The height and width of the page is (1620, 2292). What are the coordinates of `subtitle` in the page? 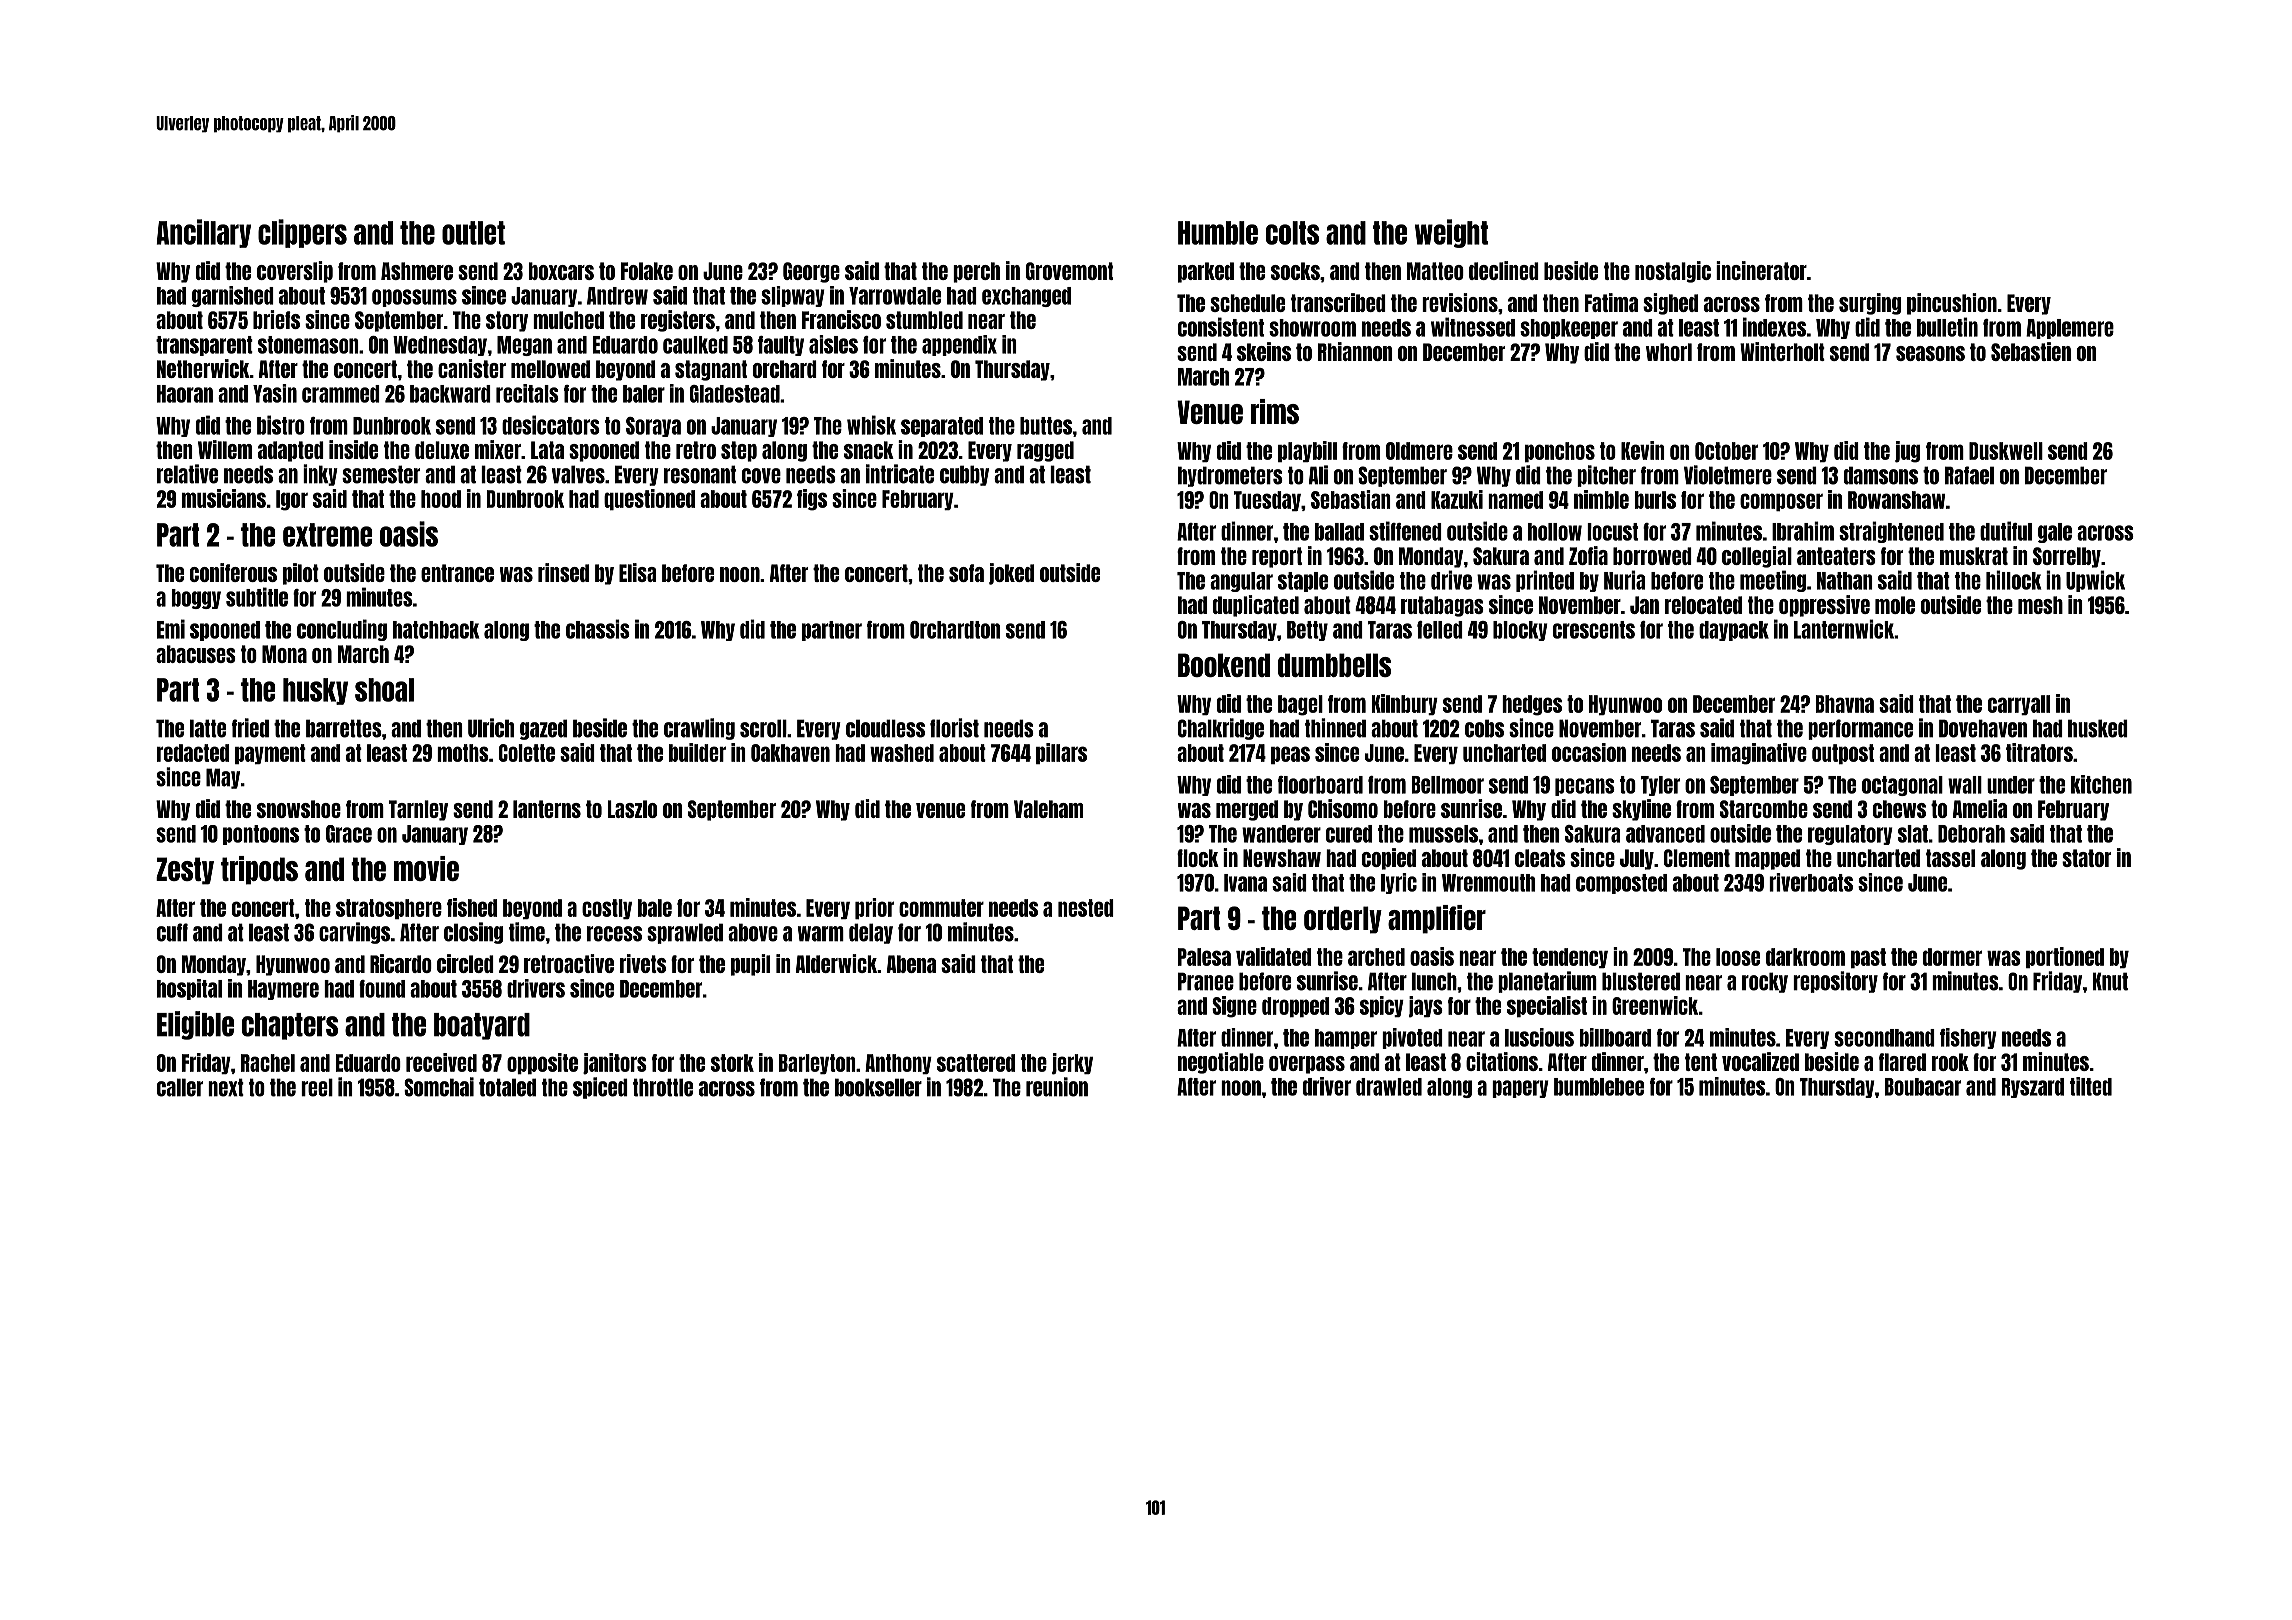 It's located at (257, 597).
